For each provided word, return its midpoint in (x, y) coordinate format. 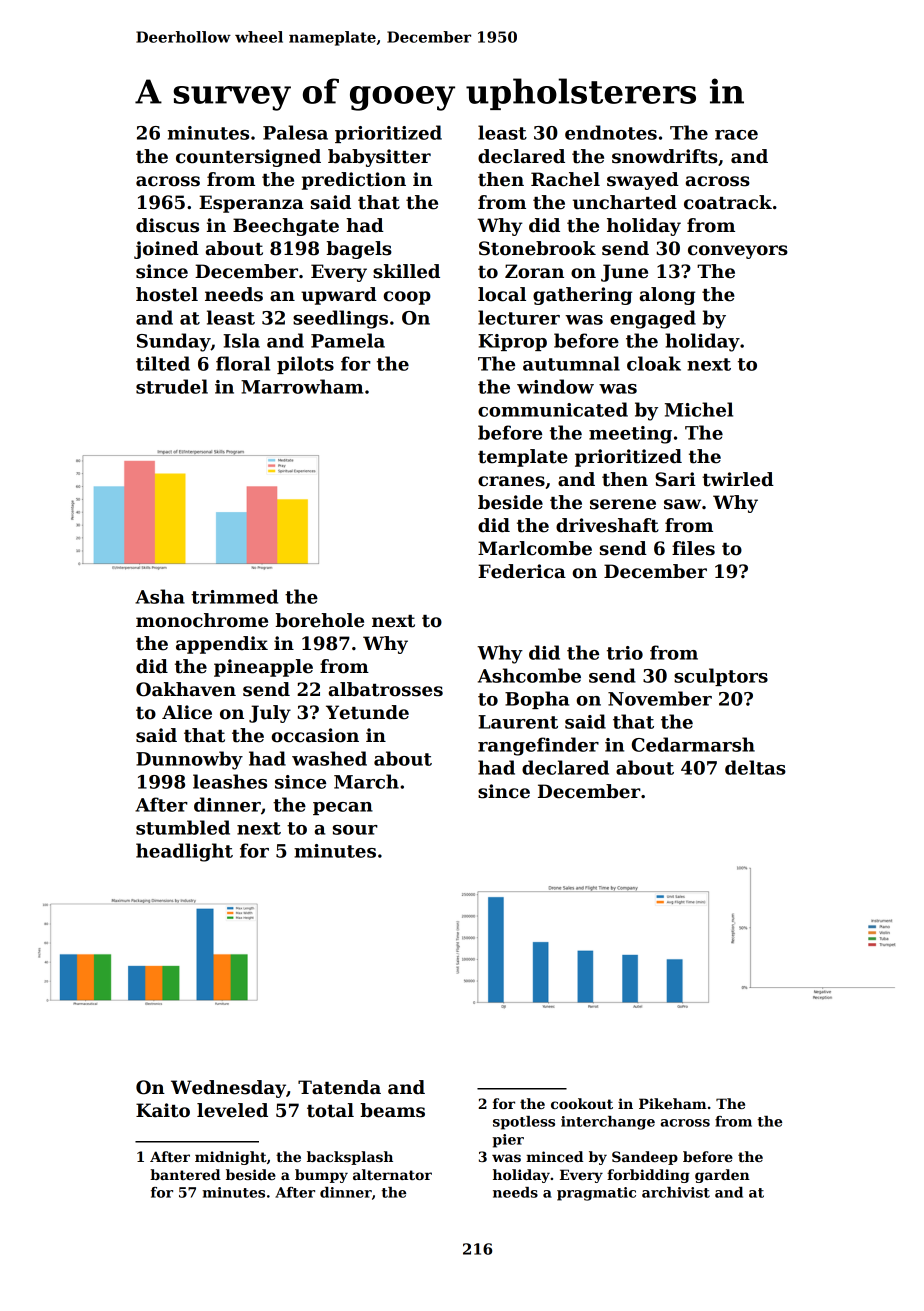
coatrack (728, 202)
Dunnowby (189, 760)
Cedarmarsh (693, 744)
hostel (167, 294)
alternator (392, 1174)
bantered (185, 1174)
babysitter (379, 158)
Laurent (518, 722)
